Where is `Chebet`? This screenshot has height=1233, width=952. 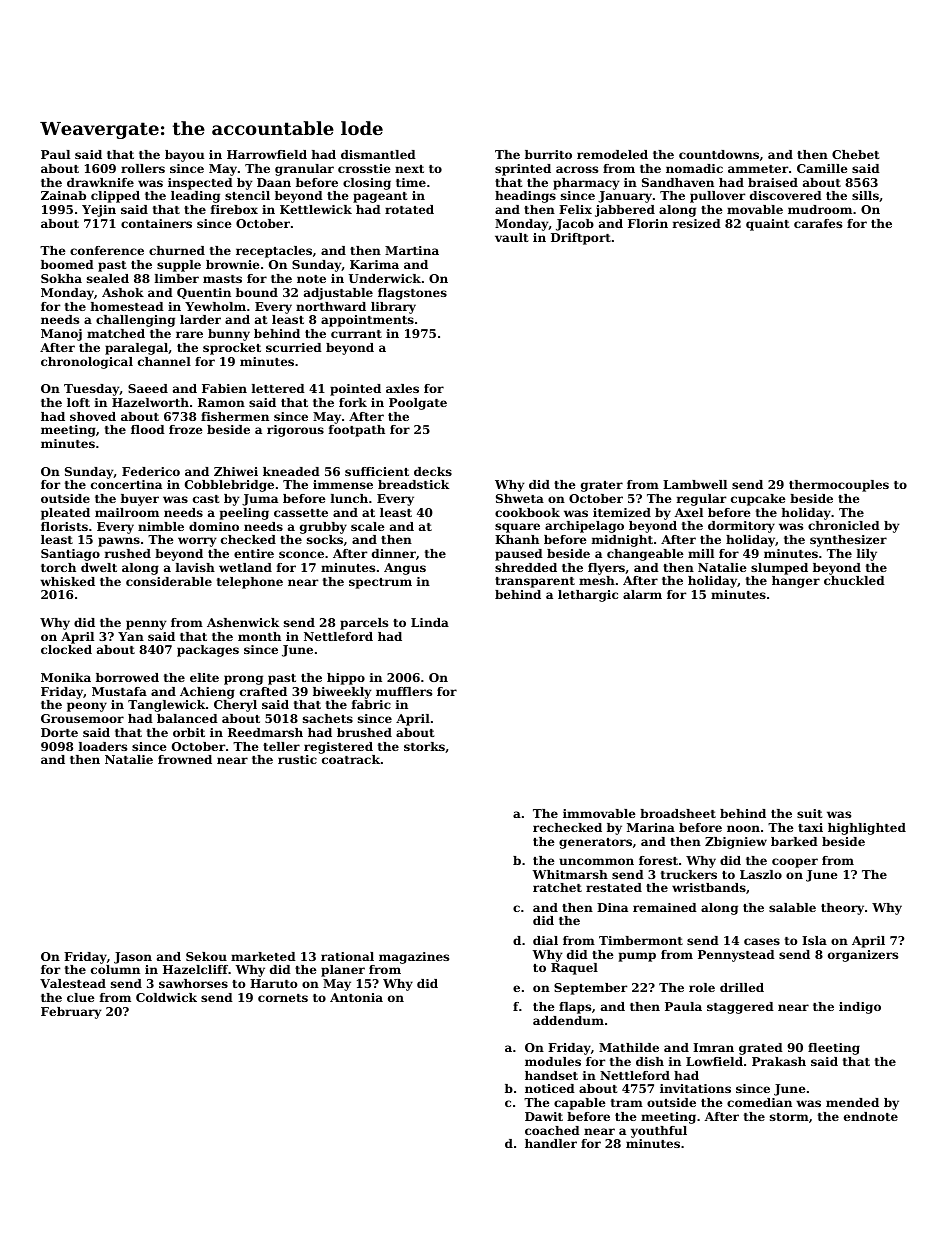
Chebet is located at coordinates (856, 154).
